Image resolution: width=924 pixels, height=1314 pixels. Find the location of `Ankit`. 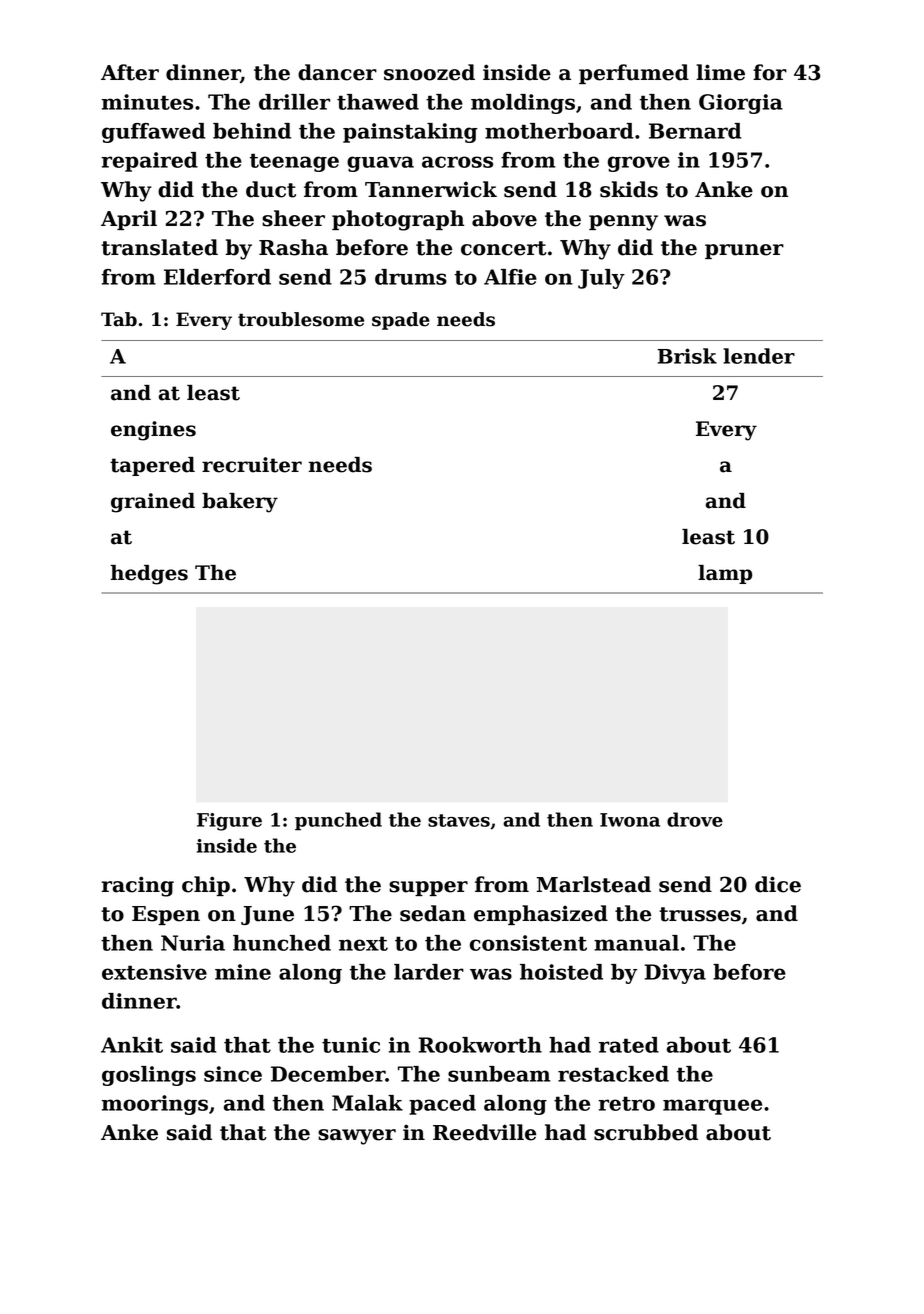

Ankit is located at coordinates (132, 1045).
